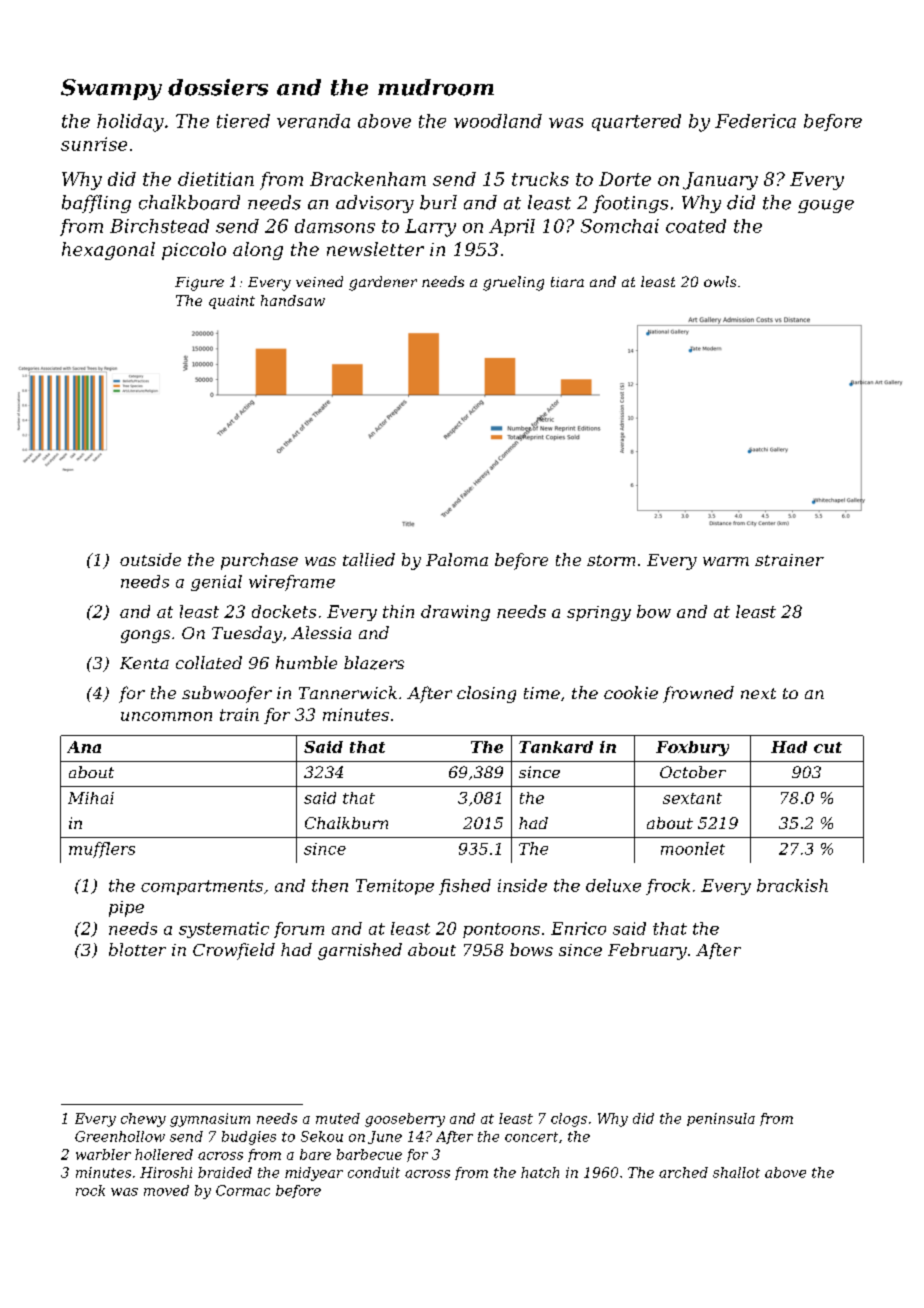 The height and width of the page is (1308, 924). Describe the element at coordinates (696, 226) in the page. I see `coated` at that location.
